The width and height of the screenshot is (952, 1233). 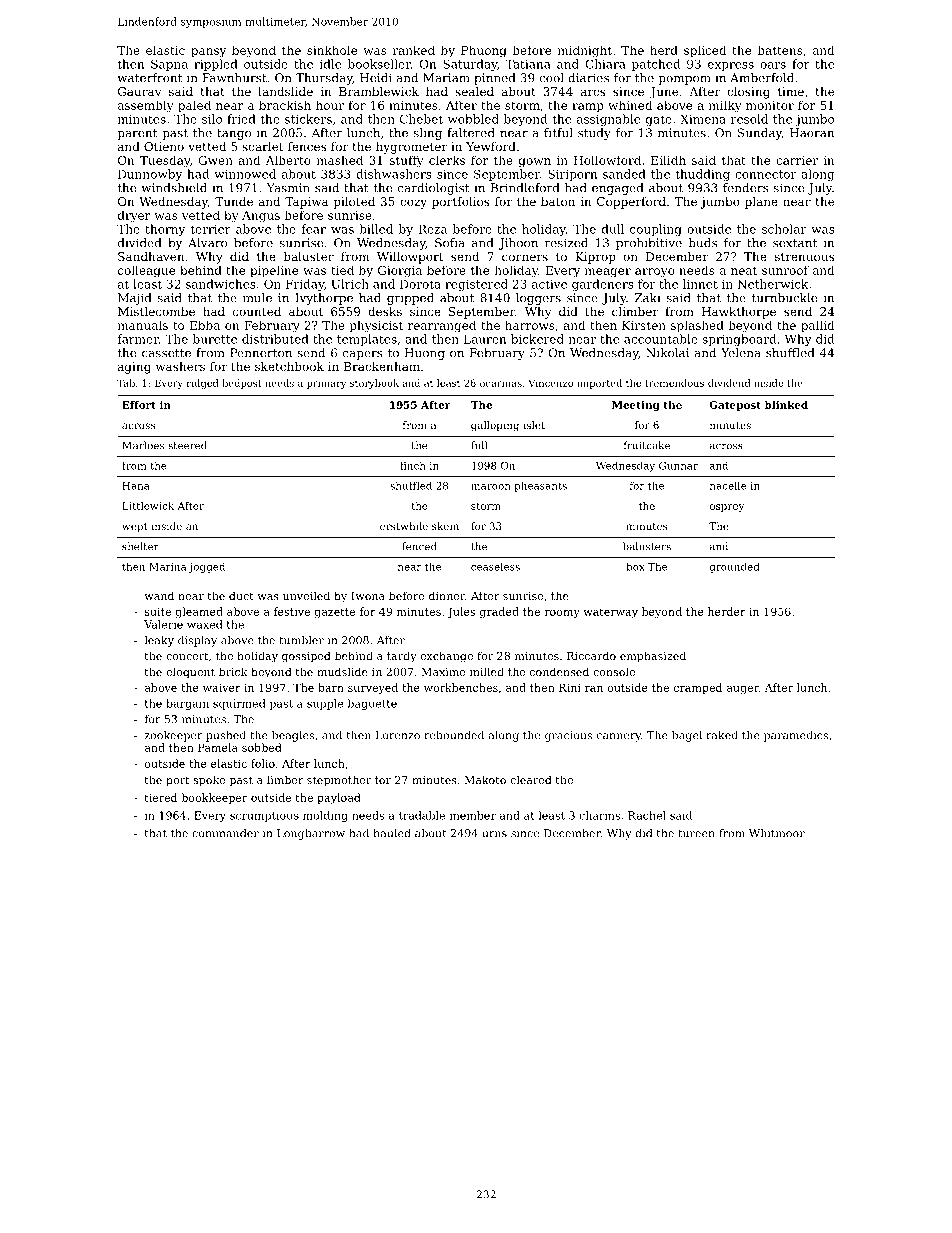 I want to click on sling, so click(x=428, y=134).
